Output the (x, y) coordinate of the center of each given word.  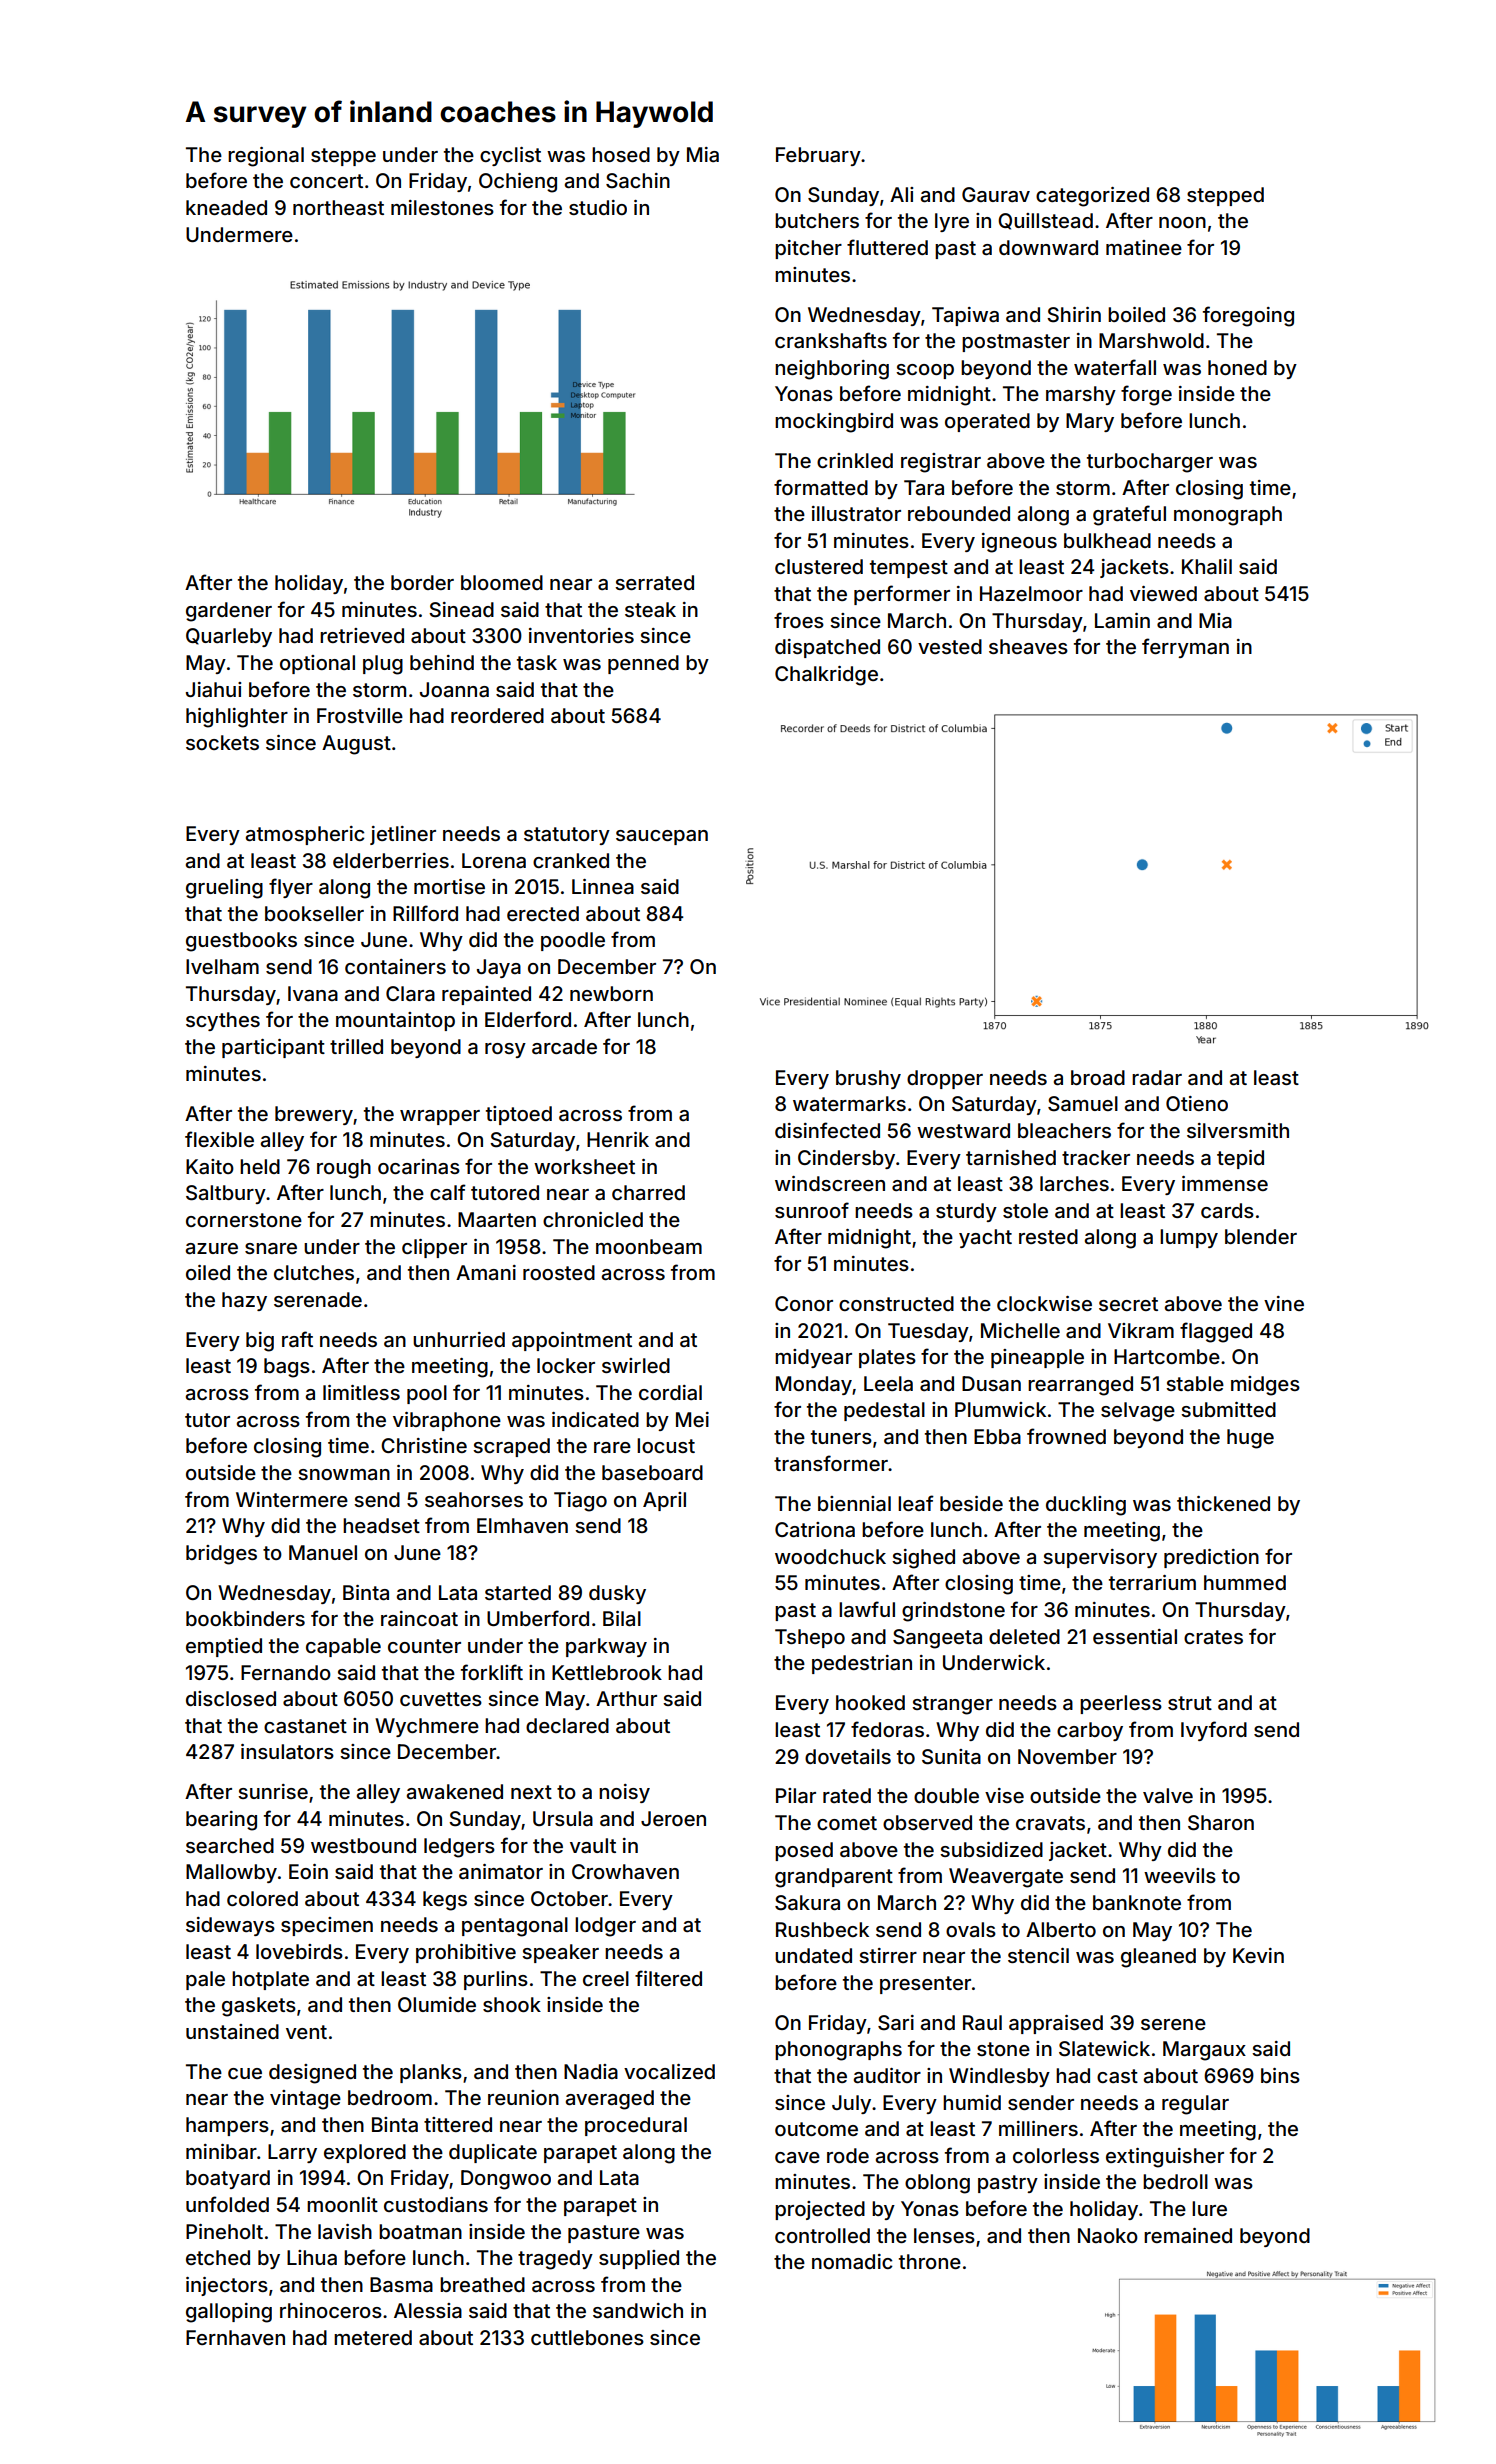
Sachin (638, 181)
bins (1280, 2075)
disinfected (827, 1130)
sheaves (1028, 646)
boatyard (228, 2179)
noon (1182, 222)
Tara (924, 487)
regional (266, 157)
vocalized (669, 2071)
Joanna (454, 689)
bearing (221, 1821)
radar (1157, 1077)
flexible (219, 1139)
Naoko (1108, 2235)
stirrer (888, 1955)
